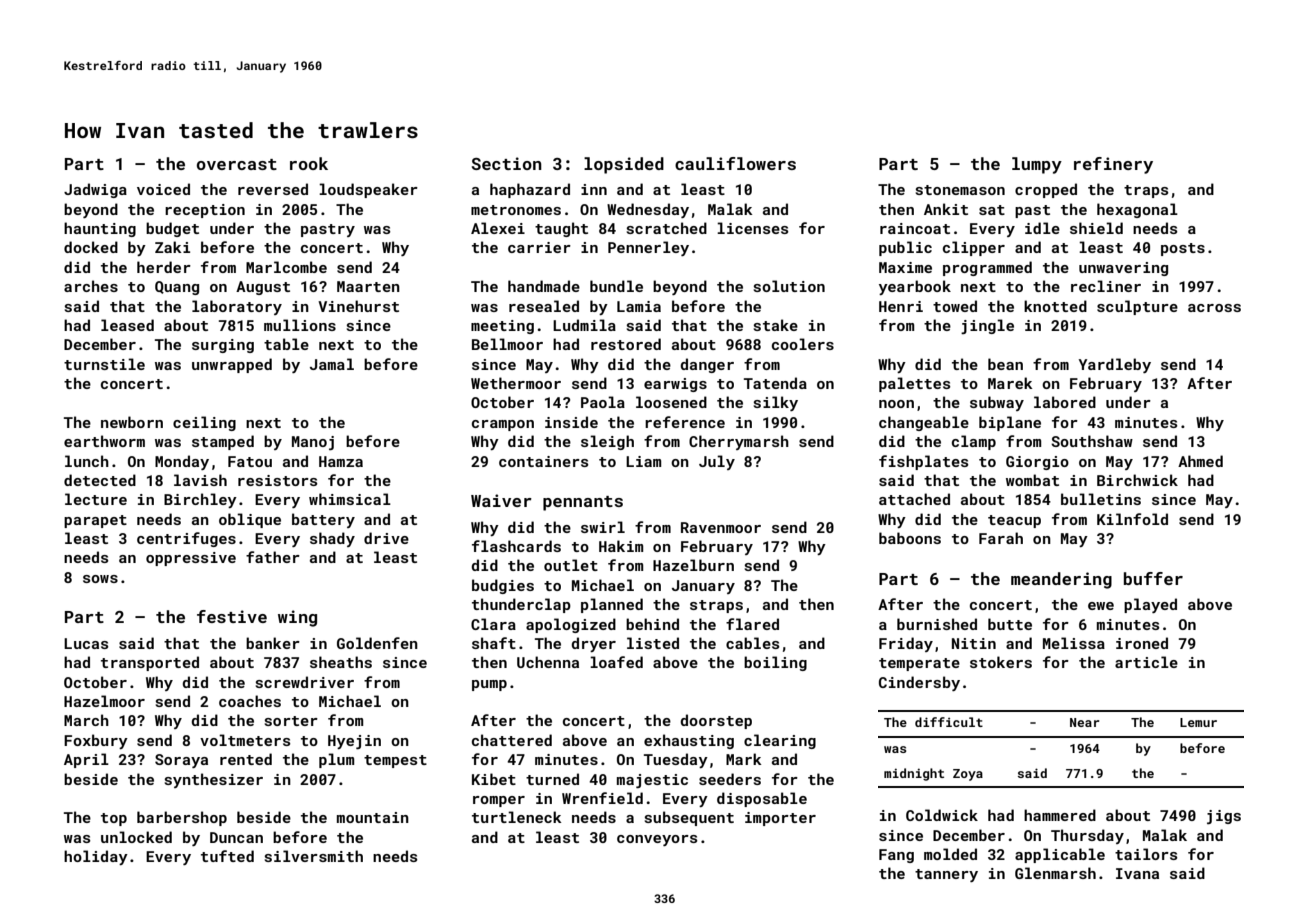  Describe the element at coordinates (1123, 269) in the screenshot. I see `unwavering` at that location.
